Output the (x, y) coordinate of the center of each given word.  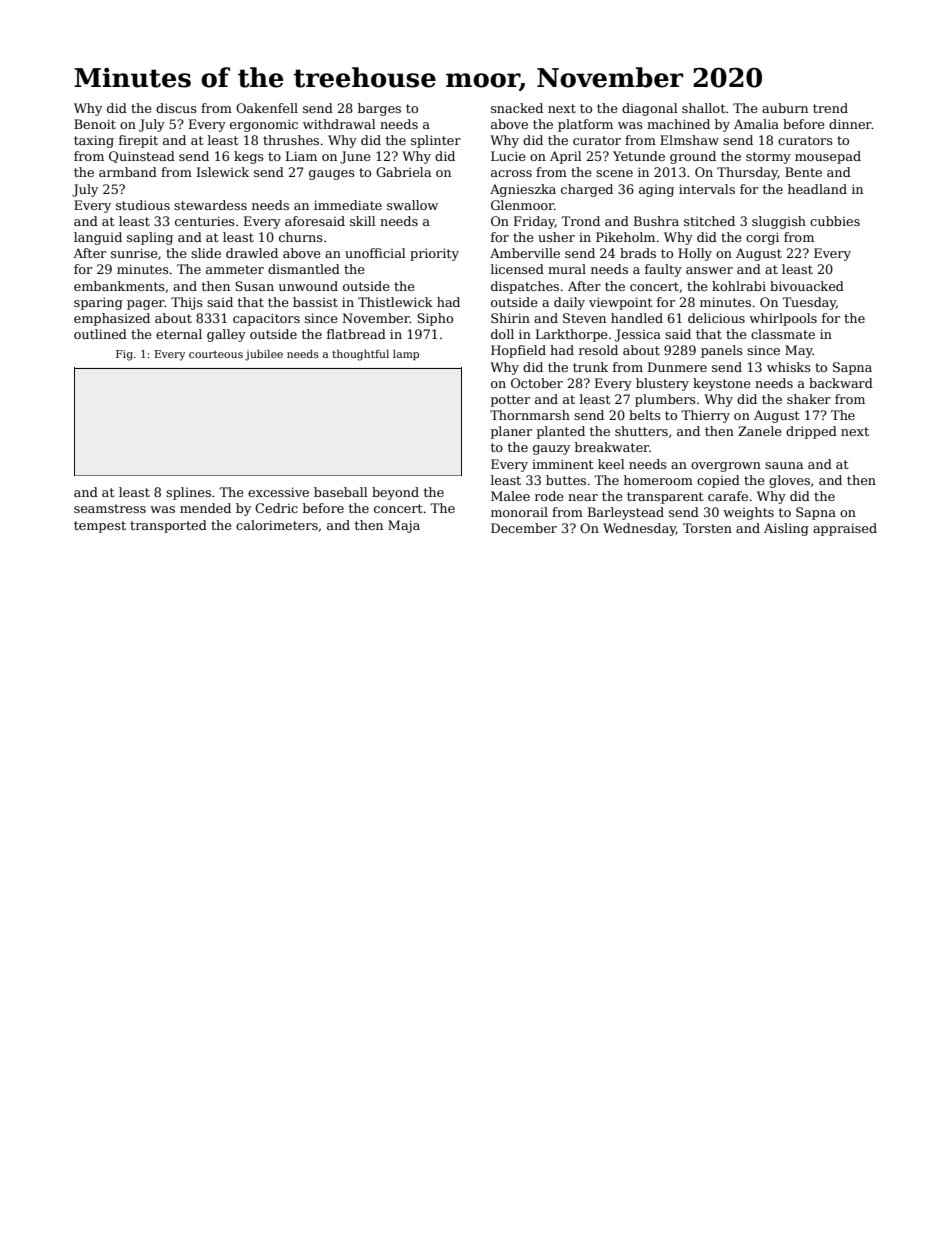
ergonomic (264, 125)
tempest (100, 527)
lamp (406, 354)
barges (379, 109)
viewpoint (620, 303)
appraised (845, 529)
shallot (703, 108)
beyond (395, 493)
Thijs (187, 303)
